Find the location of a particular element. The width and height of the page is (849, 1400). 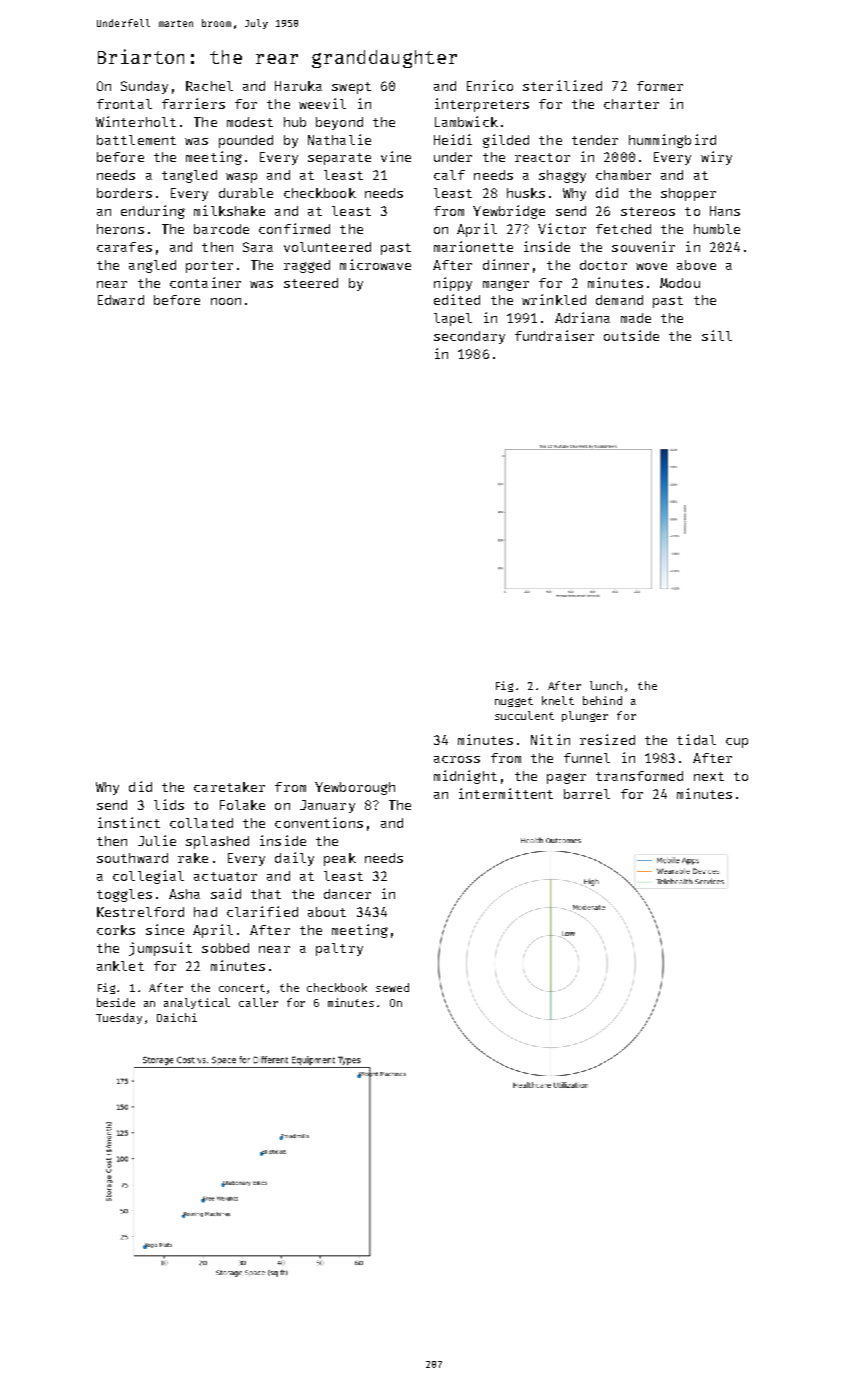

noon is located at coordinates (226, 301).
